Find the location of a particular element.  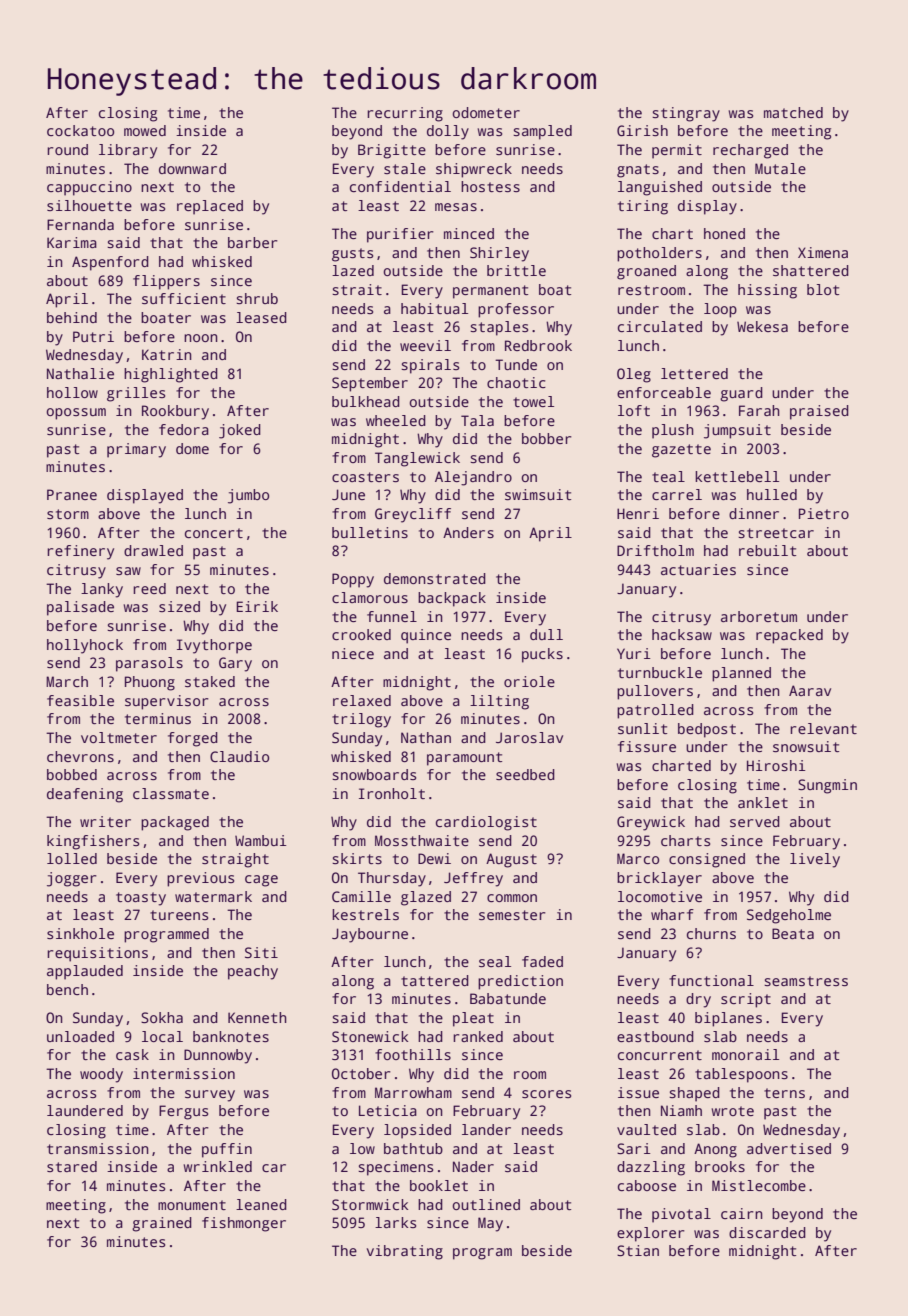

matched is located at coordinates (793, 112).
